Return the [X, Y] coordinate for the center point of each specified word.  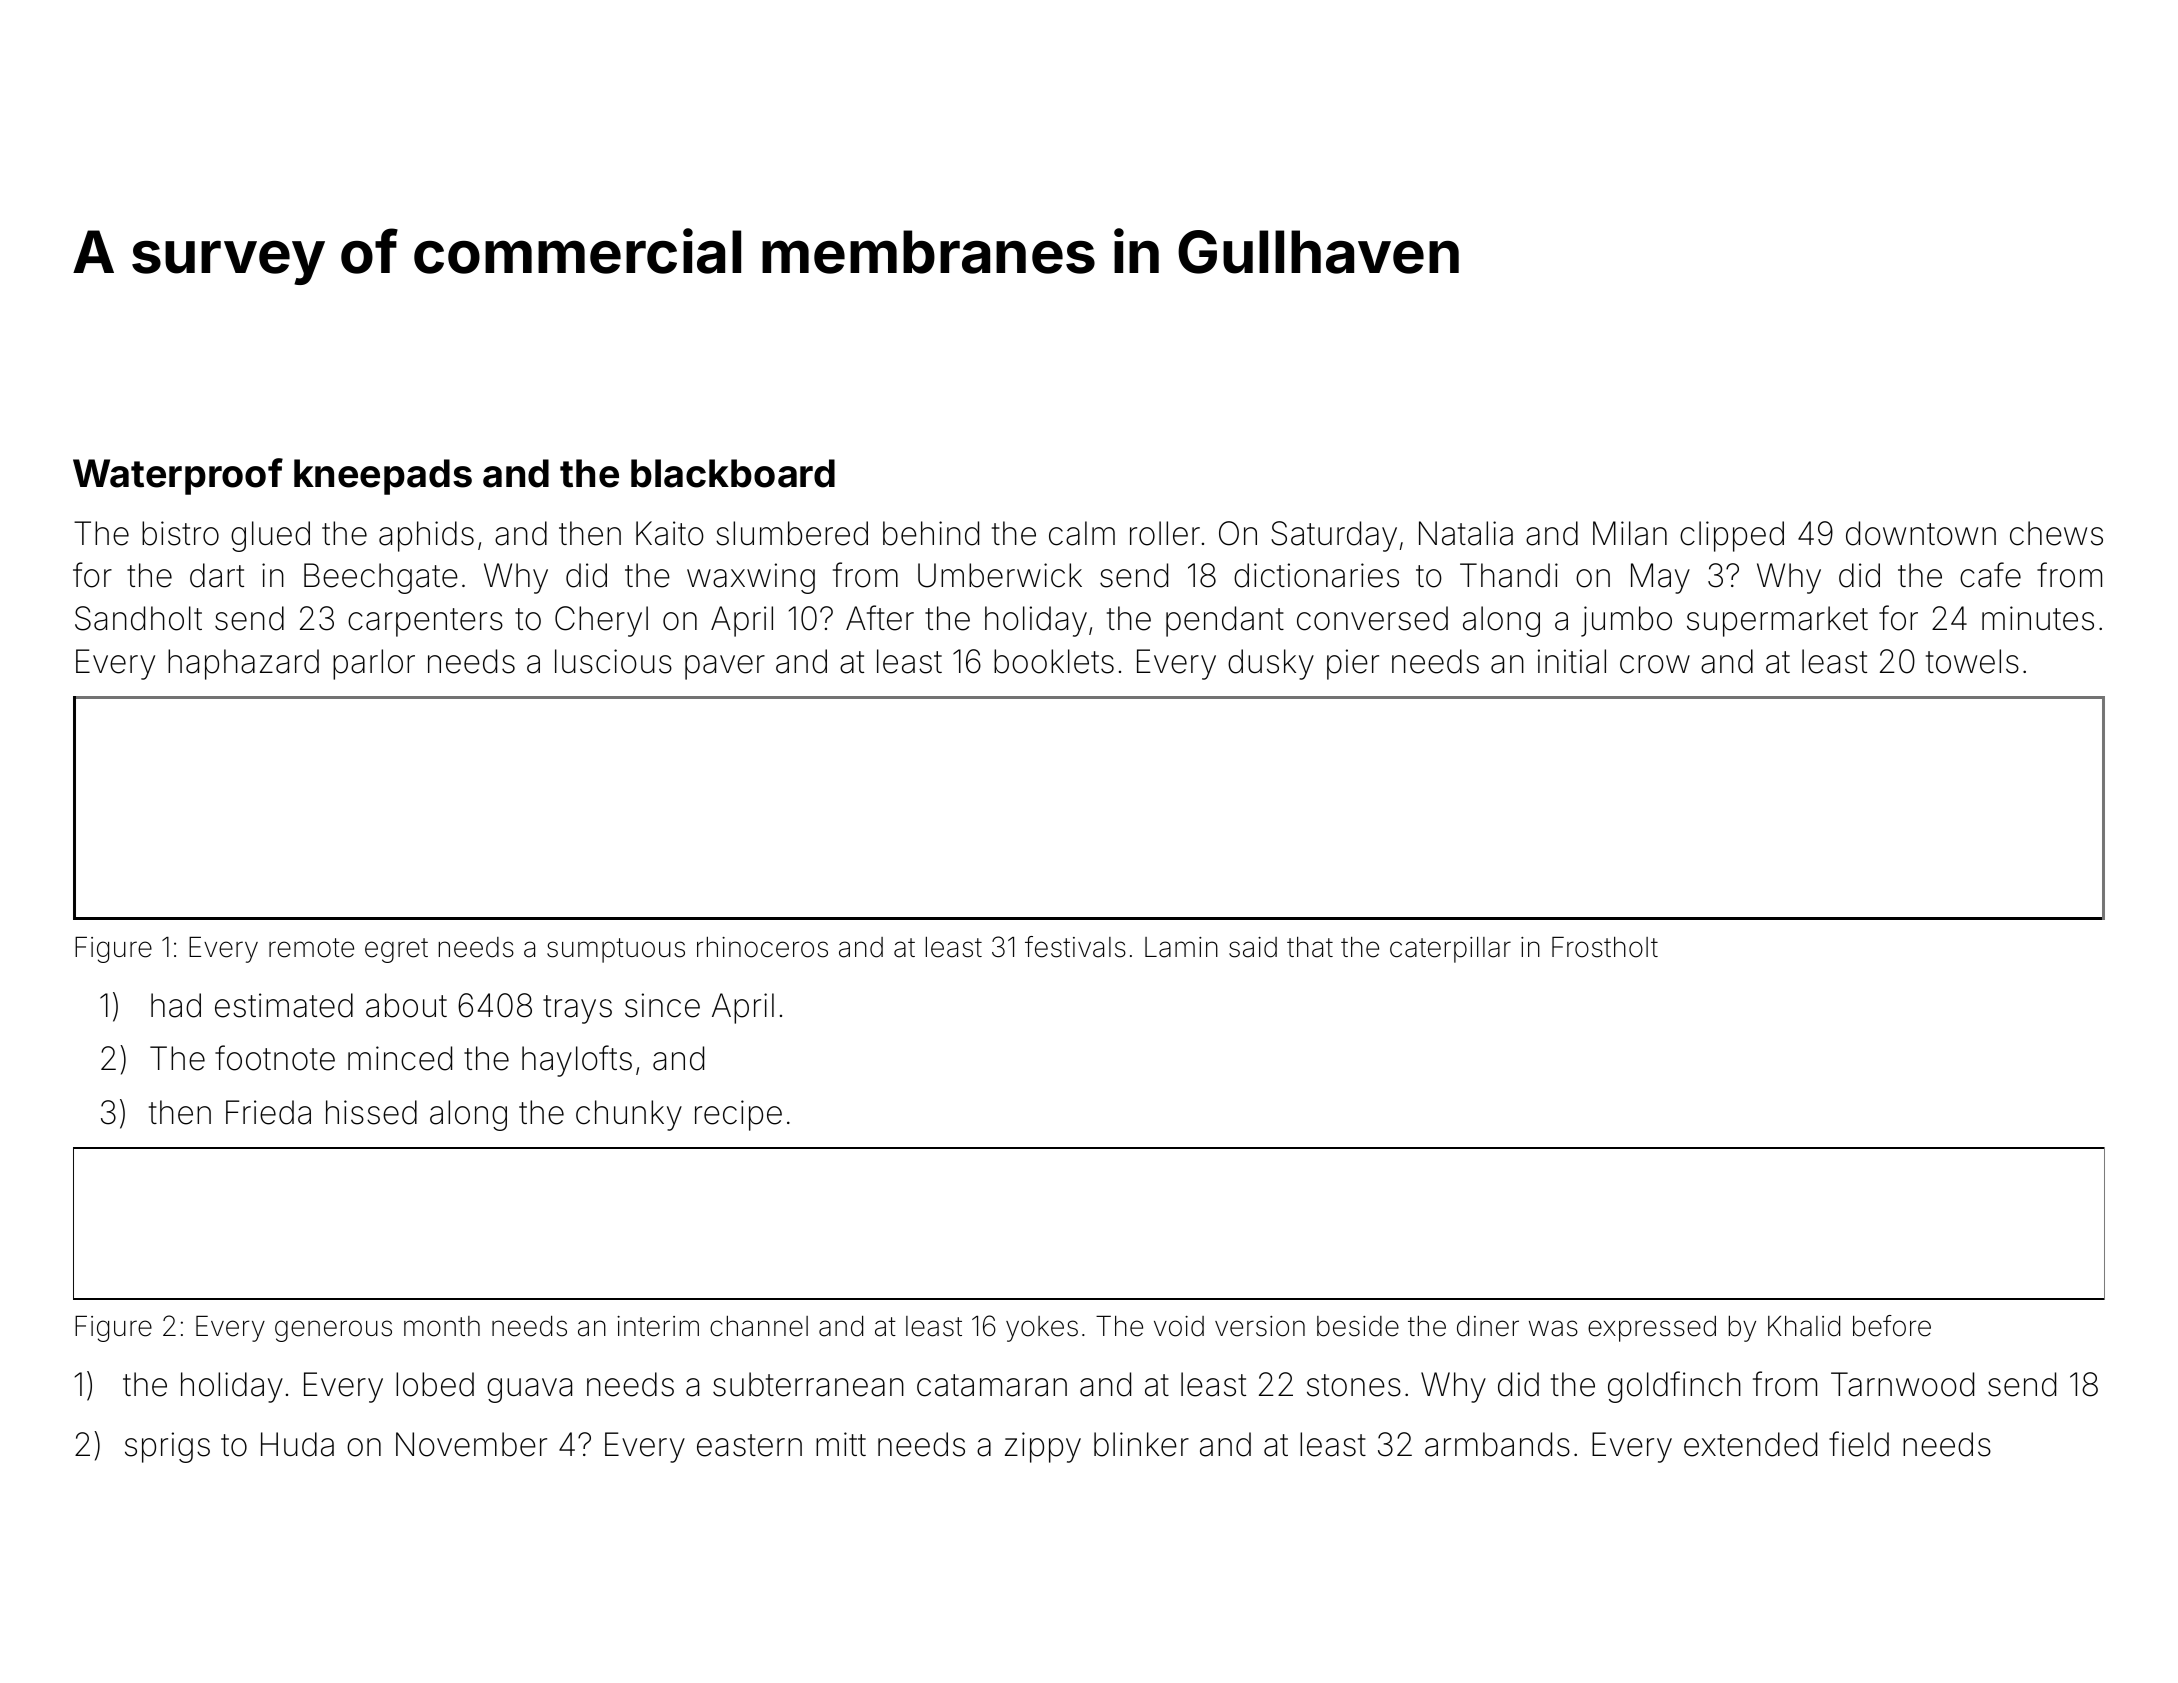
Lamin [1181, 947]
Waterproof [178, 476]
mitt [841, 1444]
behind [931, 533]
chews [2056, 533]
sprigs [167, 1447]
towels [1972, 661]
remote [311, 948]
